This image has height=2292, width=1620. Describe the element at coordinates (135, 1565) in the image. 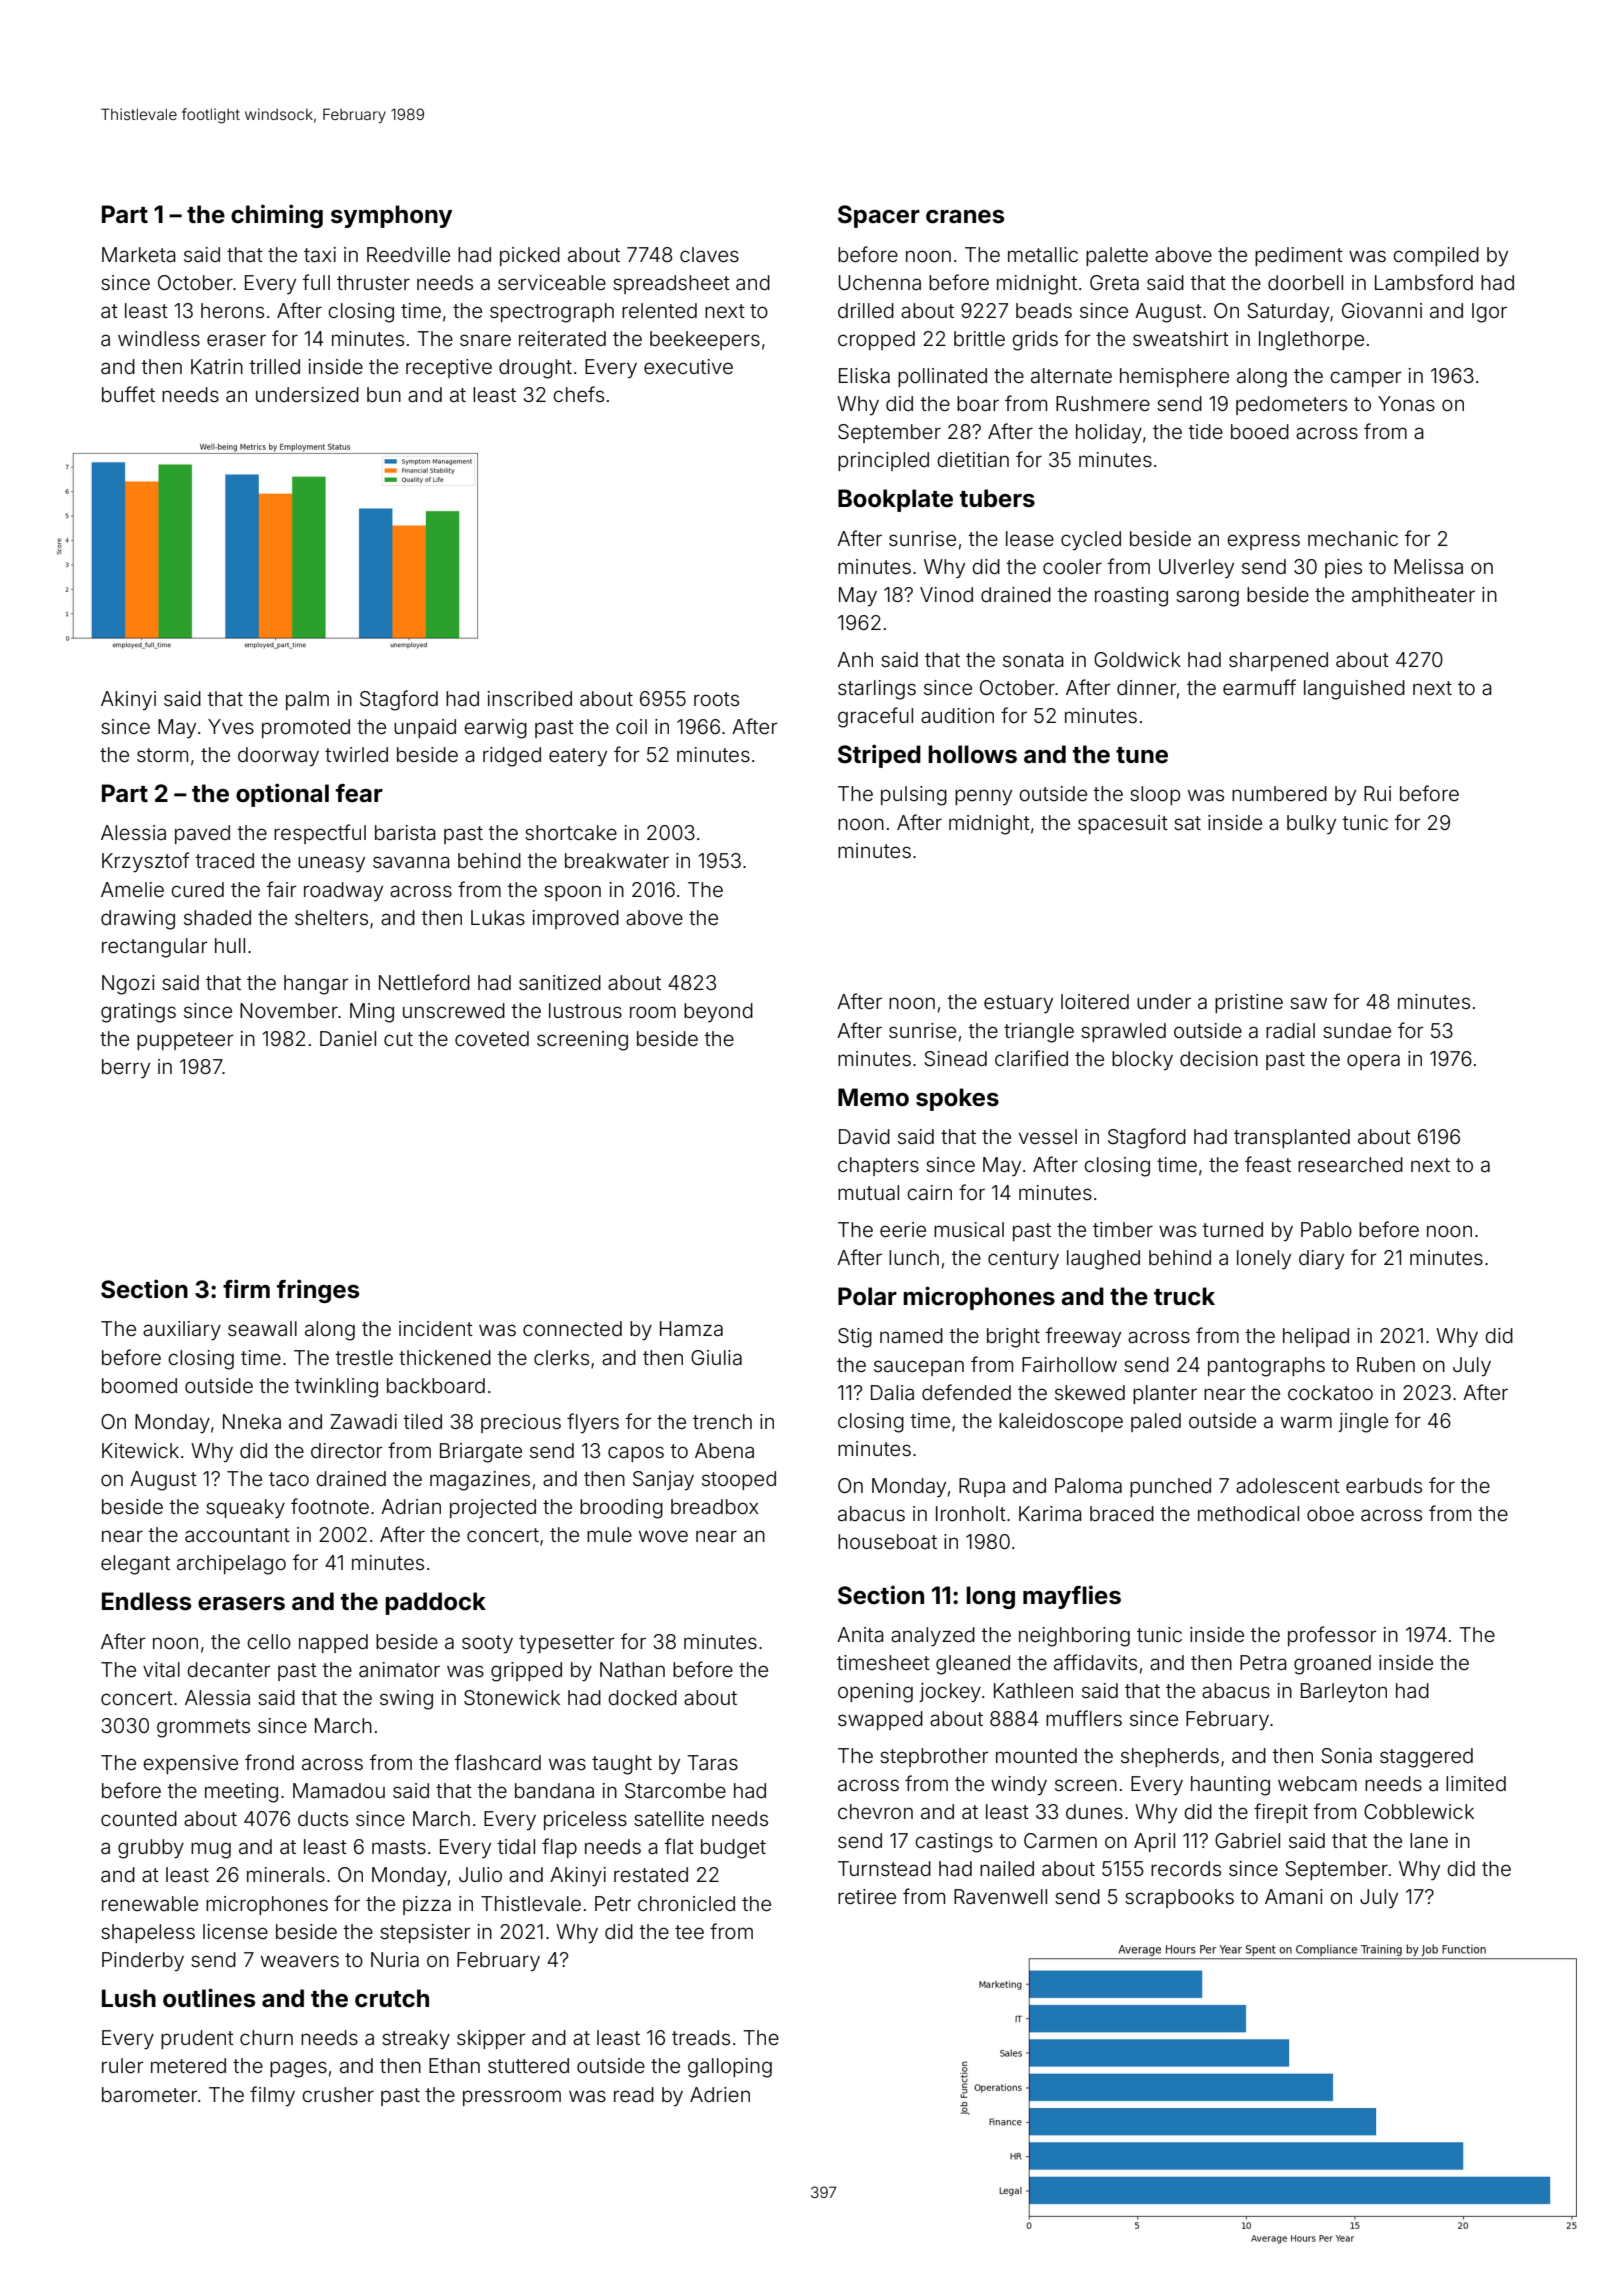

I see `elegant` at that location.
